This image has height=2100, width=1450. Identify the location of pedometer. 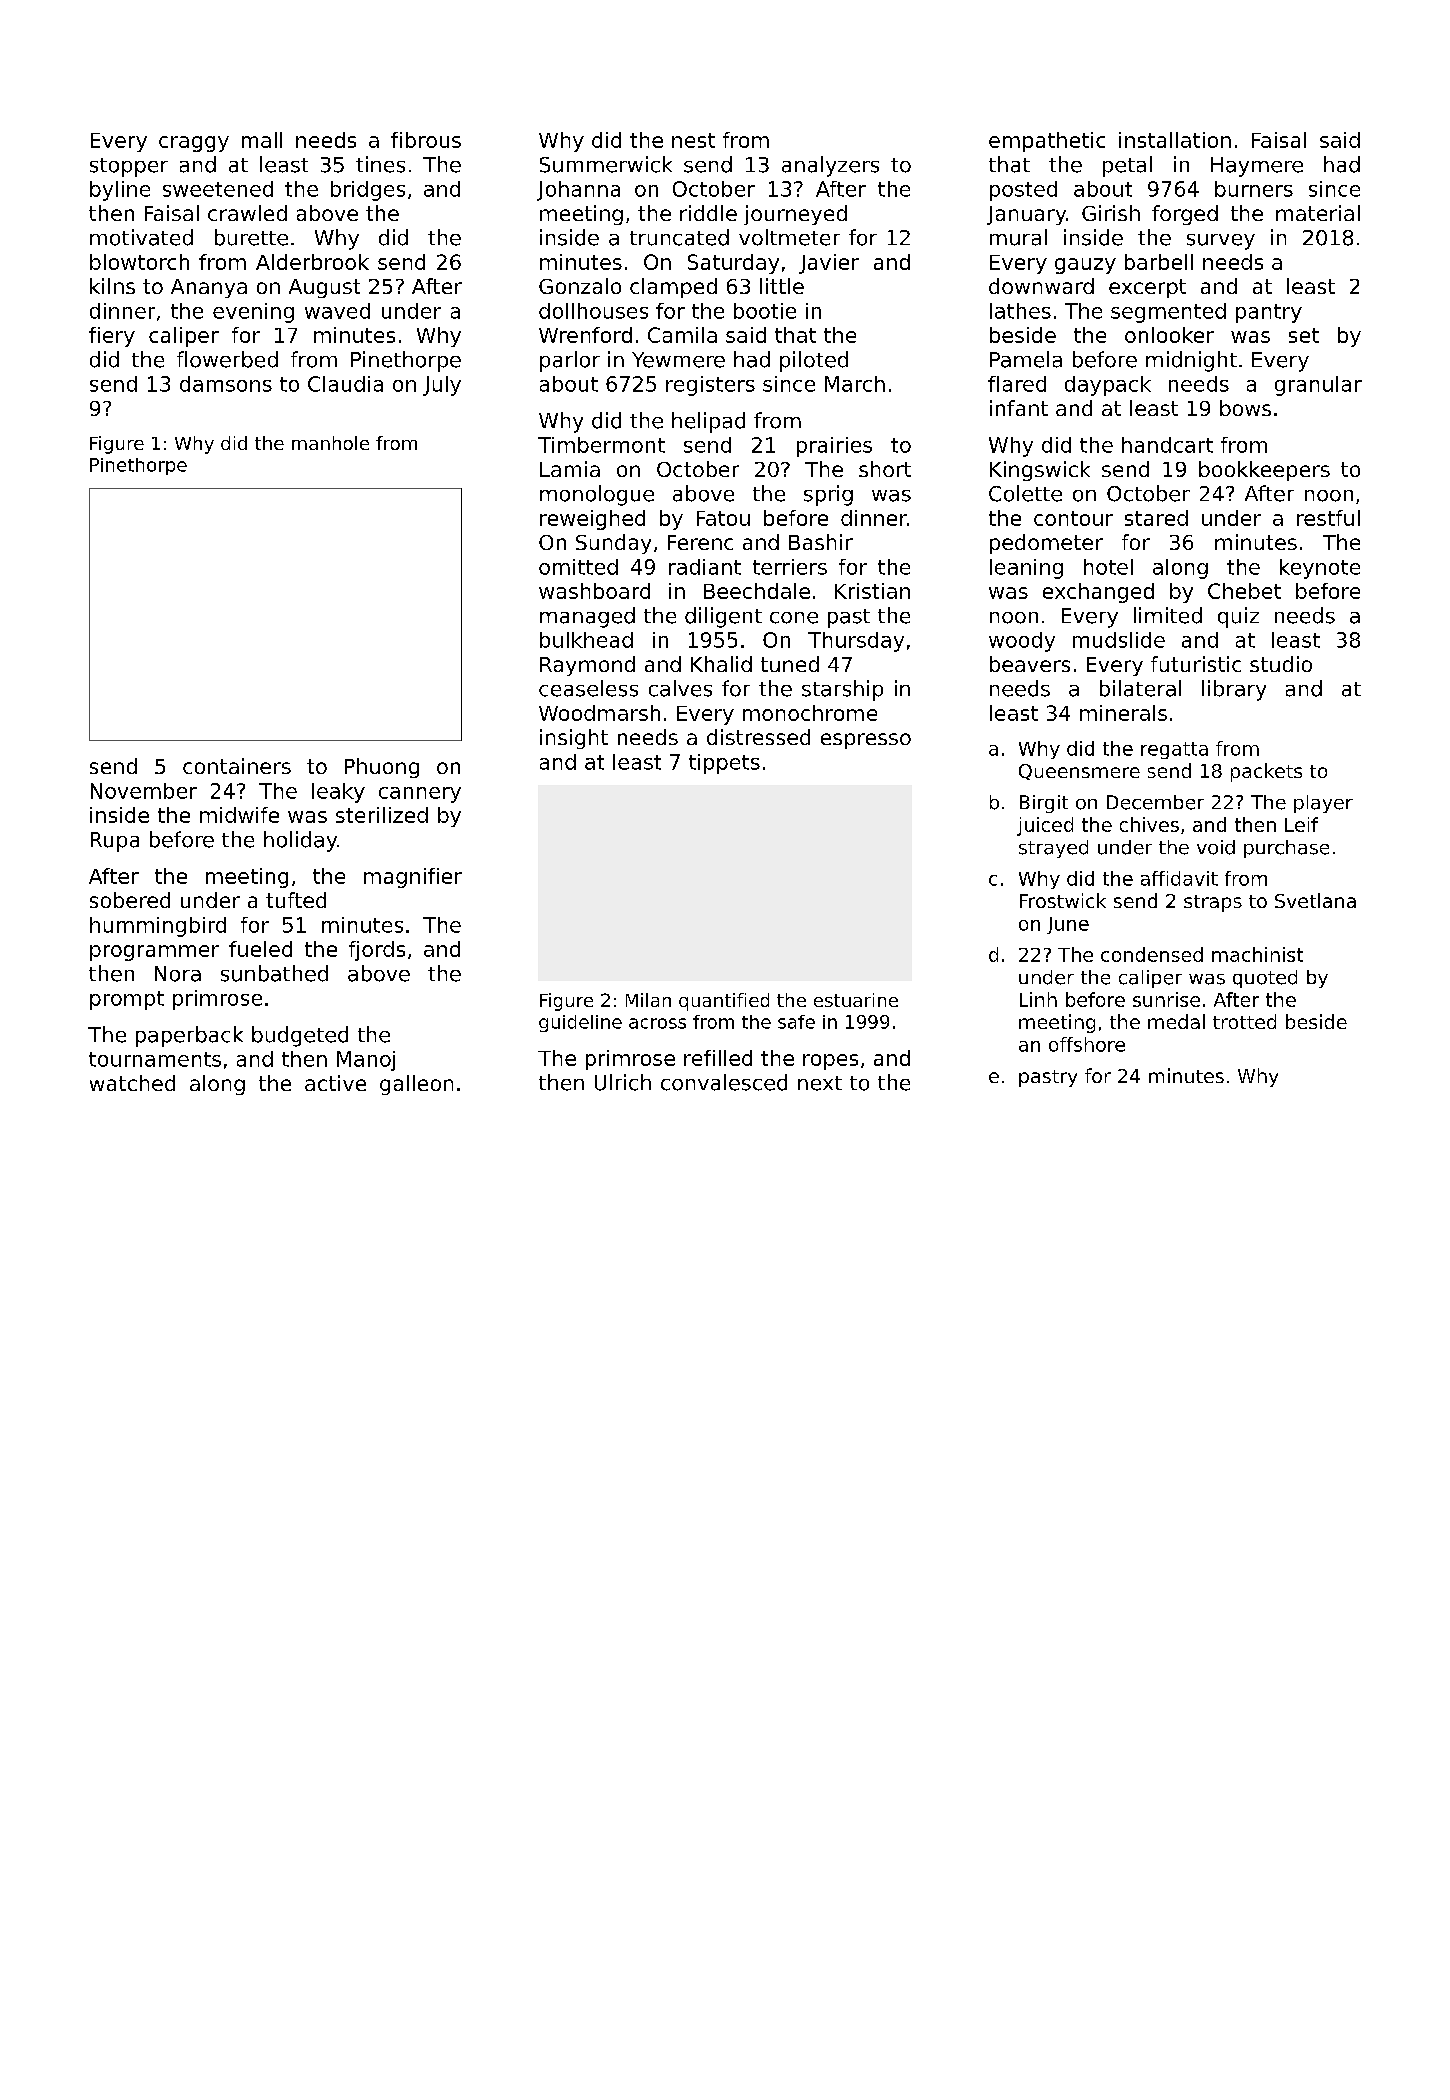
(1046, 544).
